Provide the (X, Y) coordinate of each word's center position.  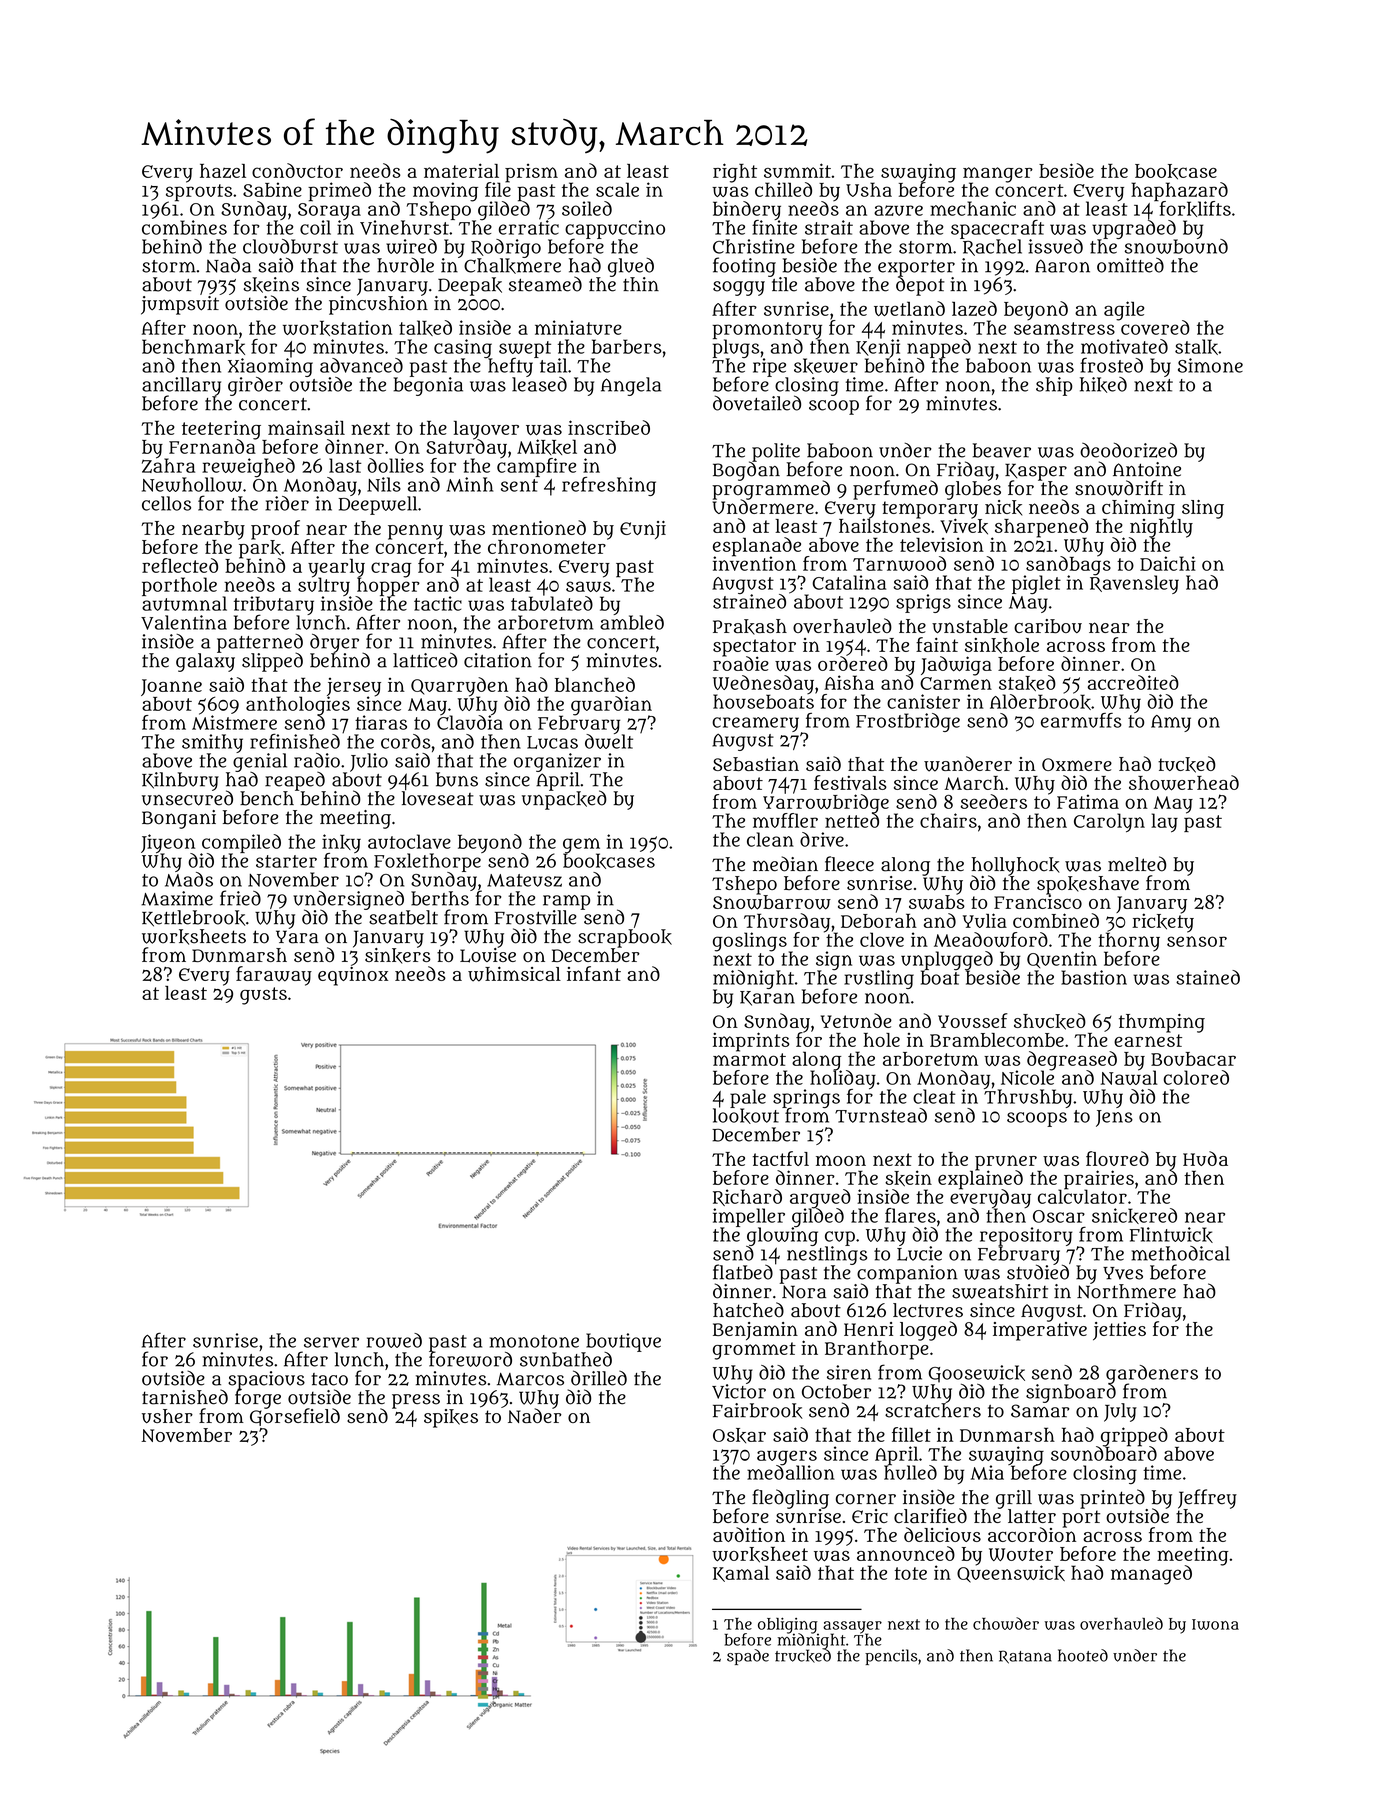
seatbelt (403, 917)
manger (998, 175)
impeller (749, 1217)
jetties (1119, 1331)
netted (852, 820)
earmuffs (1081, 720)
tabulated (552, 603)
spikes (451, 1418)
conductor (297, 170)
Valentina (184, 622)
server (331, 1342)
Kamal (741, 1573)
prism (531, 173)
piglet (1036, 584)
